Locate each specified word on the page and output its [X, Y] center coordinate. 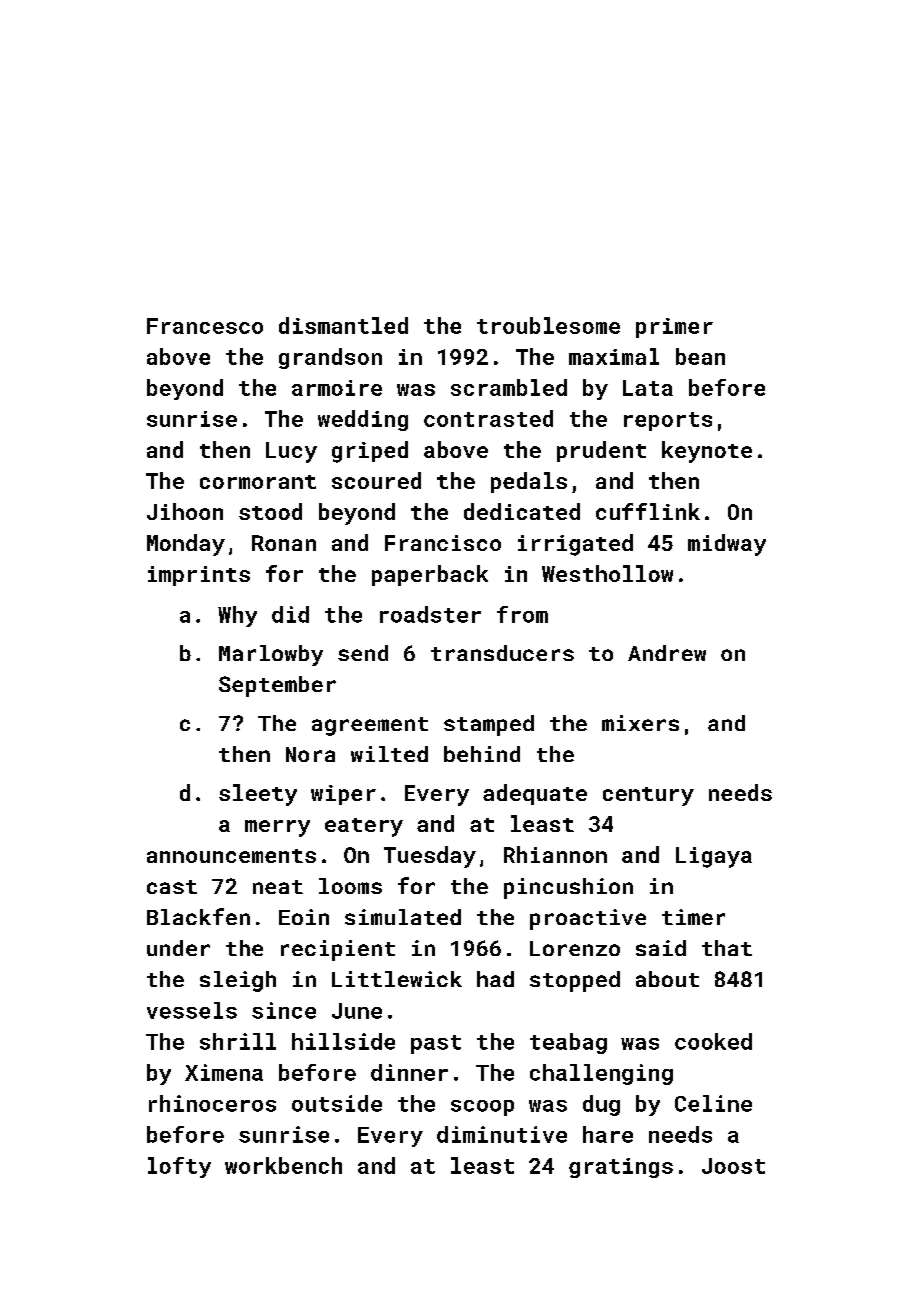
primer [674, 328]
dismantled [343, 325]
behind [482, 754]
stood [270, 511]
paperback [430, 575]
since [284, 1010]
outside [337, 1103]
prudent [601, 451]
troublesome [548, 325]
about [667, 979]
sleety [258, 795]
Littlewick [397, 979]
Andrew [667, 653]
